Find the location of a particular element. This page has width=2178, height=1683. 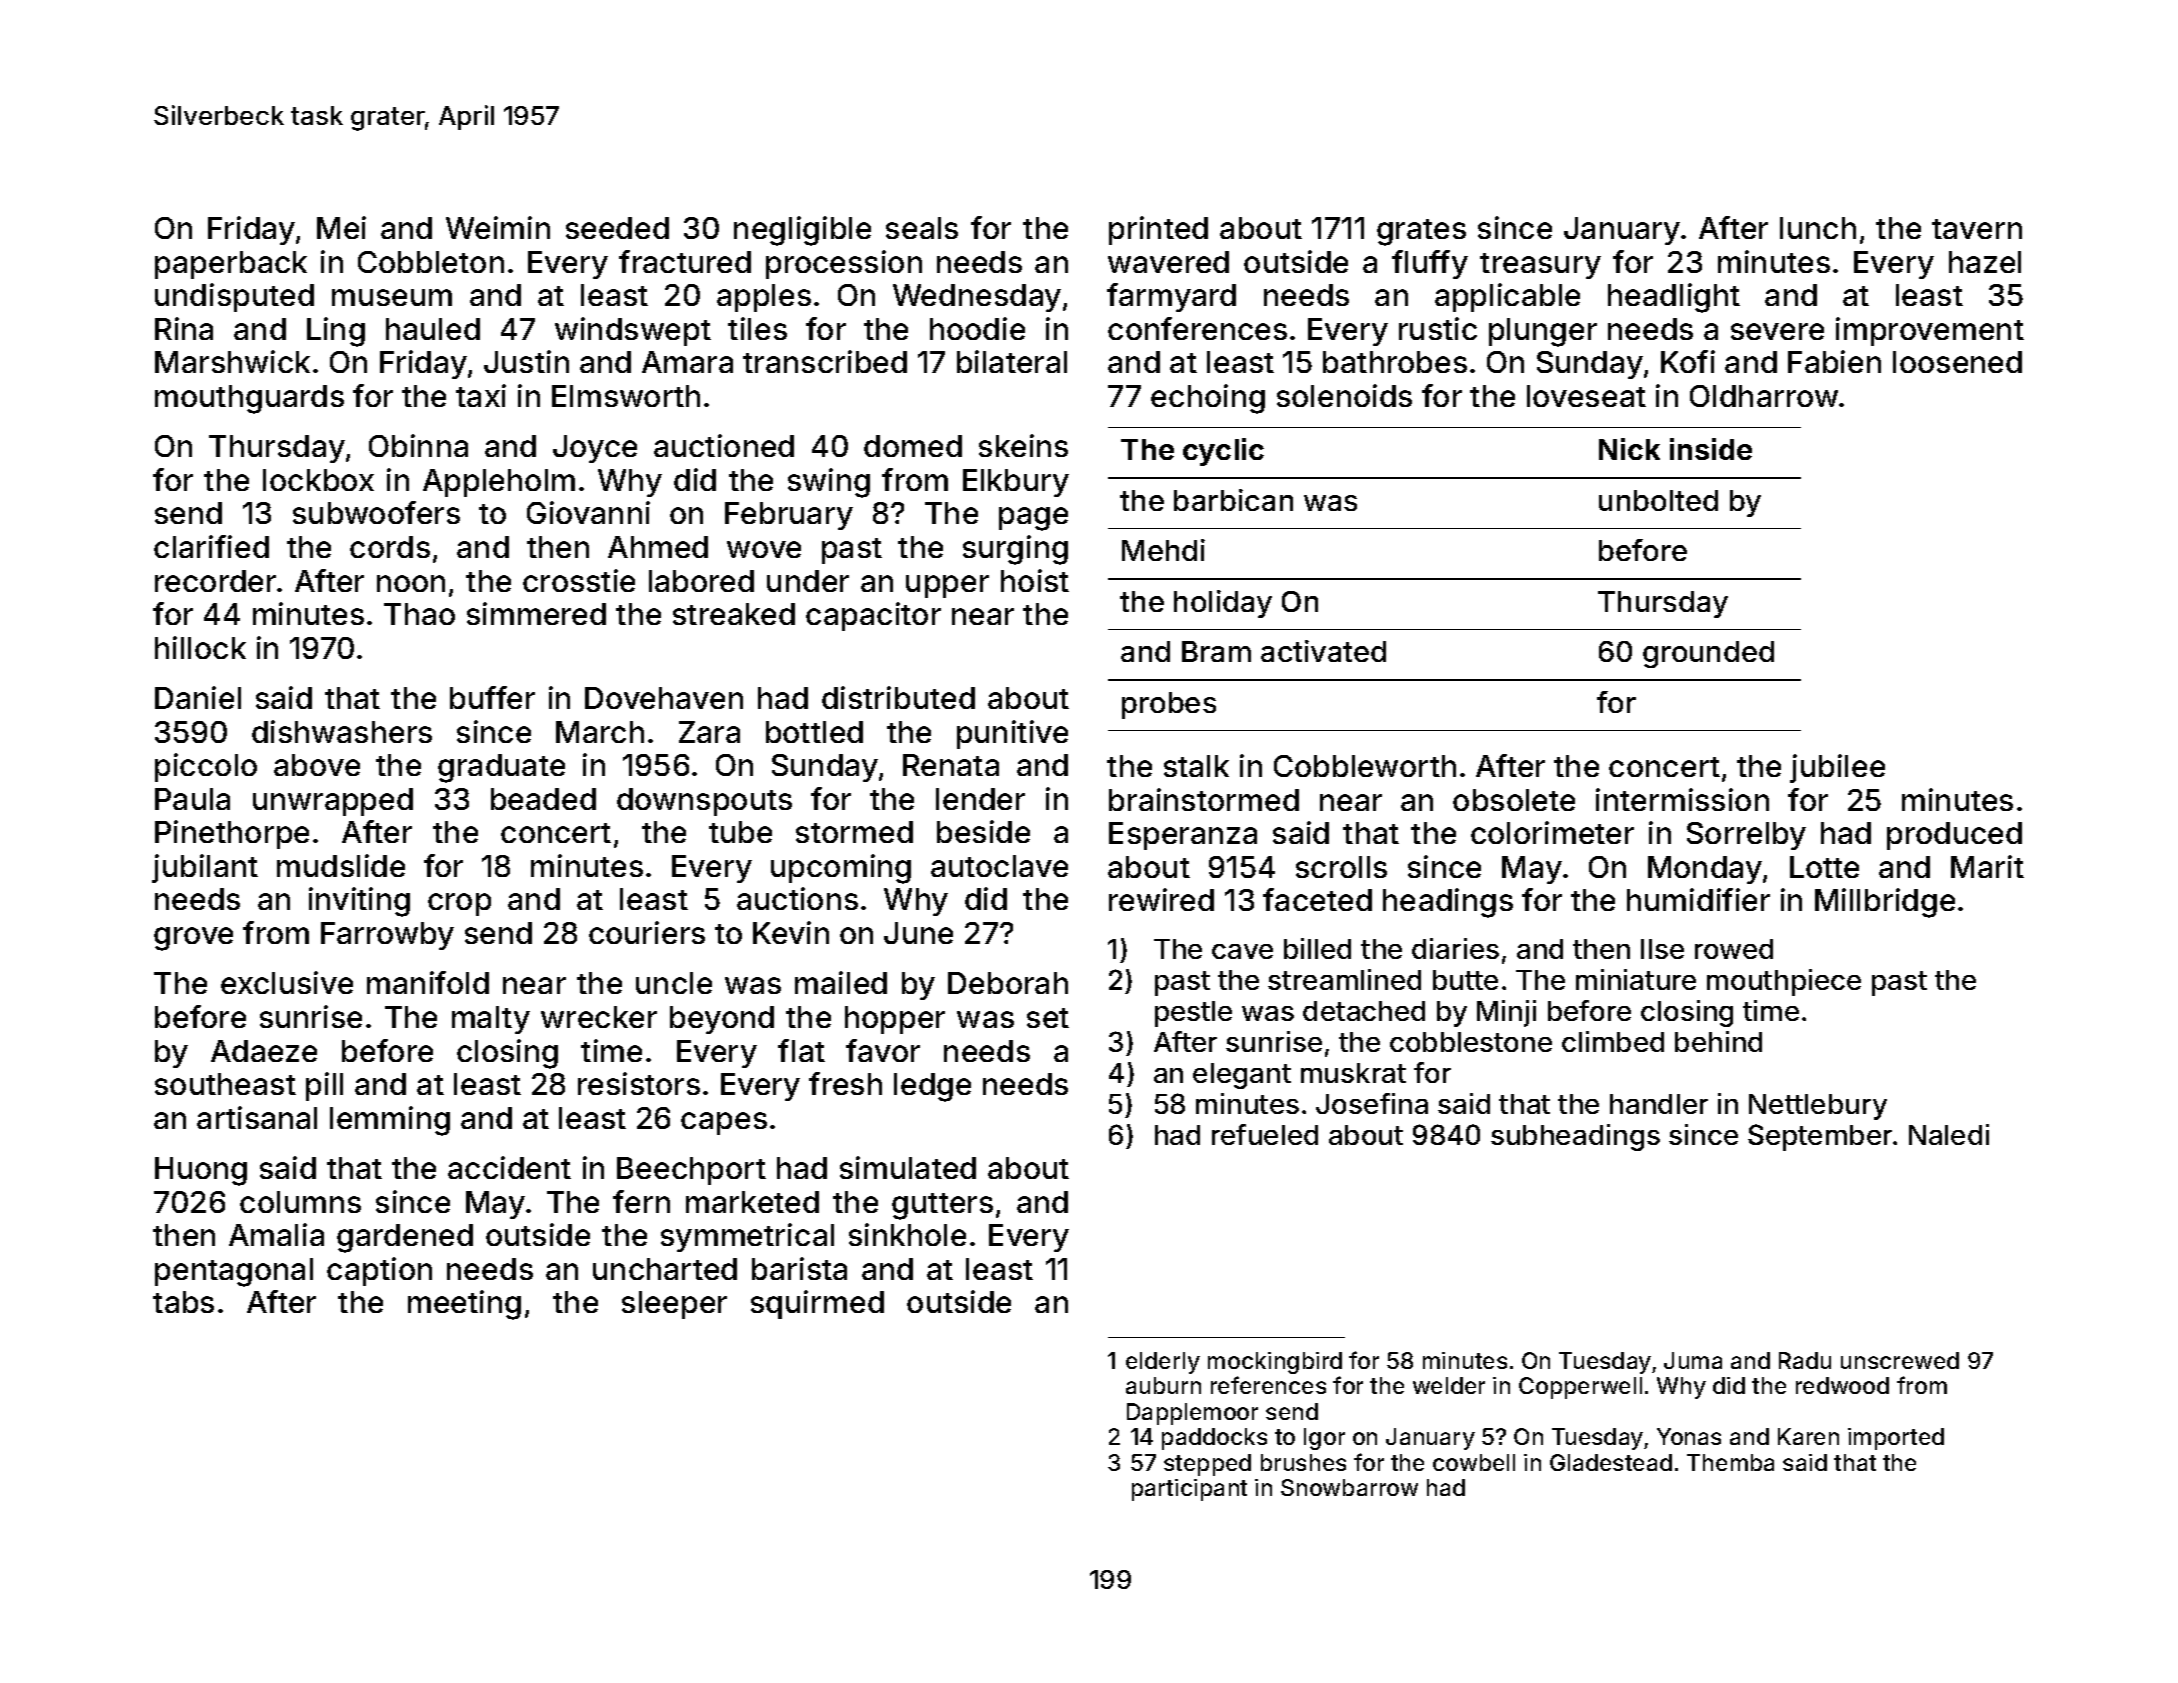

Naledi is located at coordinates (1949, 1134).
